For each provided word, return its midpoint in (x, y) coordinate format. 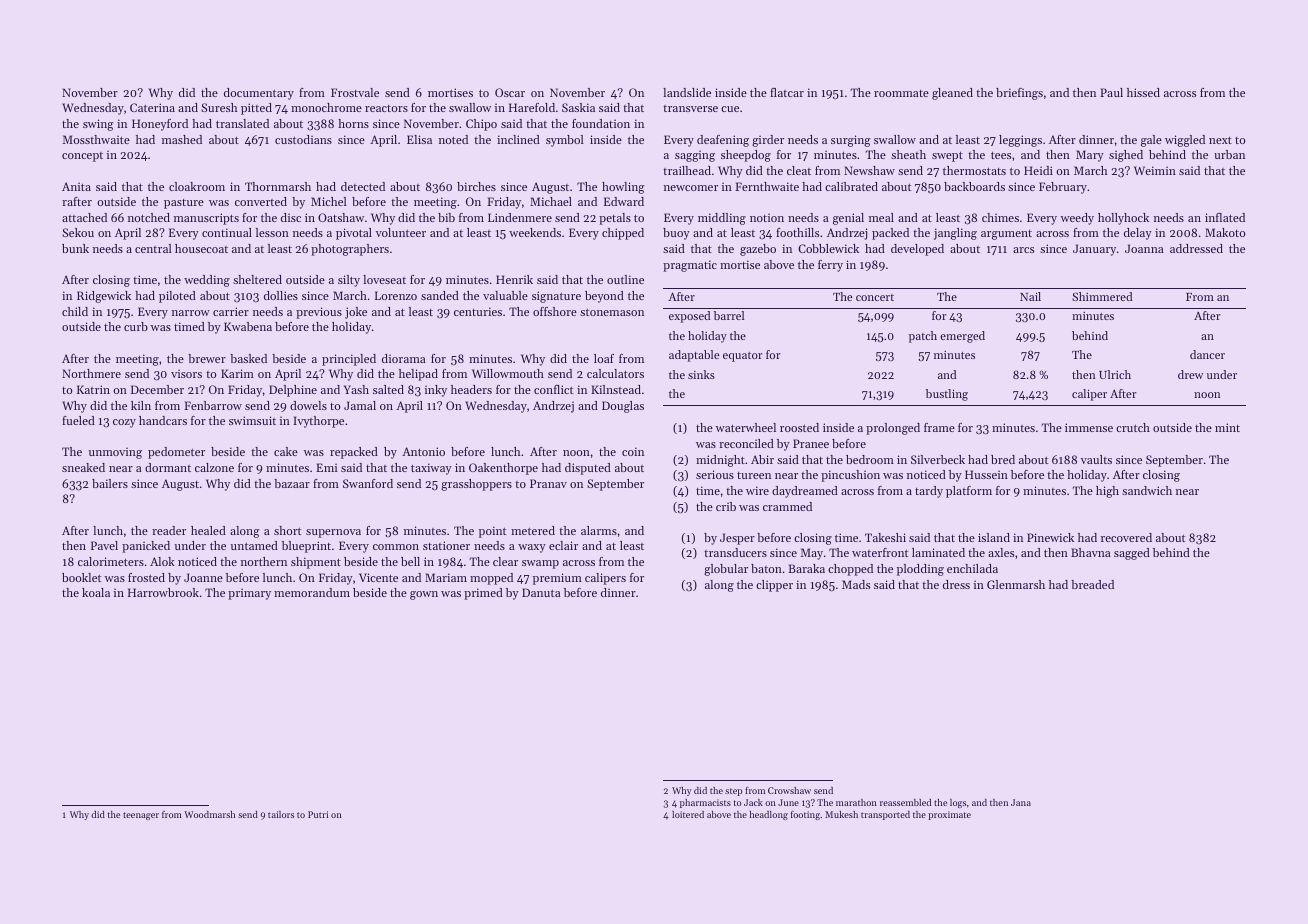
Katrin (93, 389)
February (1063, 188)
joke (356, 313)
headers (471, 389)
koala (96, 592)
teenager (141, 816)
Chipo (481, 125)
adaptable (694, 356)
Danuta (541, 592)
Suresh (219, 107)
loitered (688, 814)
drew (1190, 374)
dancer (1207, 354)
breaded (1092, 584)
